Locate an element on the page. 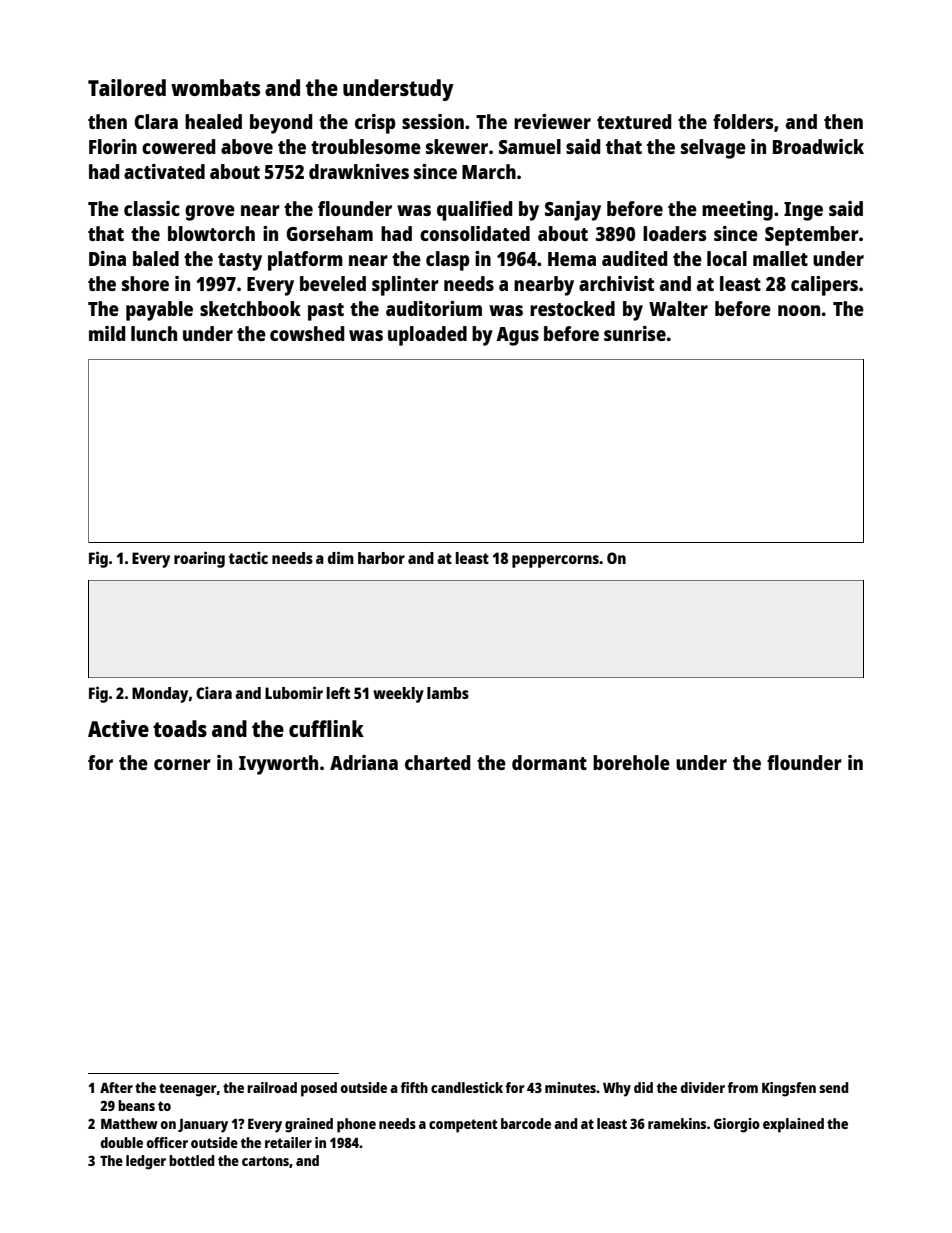 The width and height of the image is (952, 1233). sketchbook is located at coordinates (250, 308).
